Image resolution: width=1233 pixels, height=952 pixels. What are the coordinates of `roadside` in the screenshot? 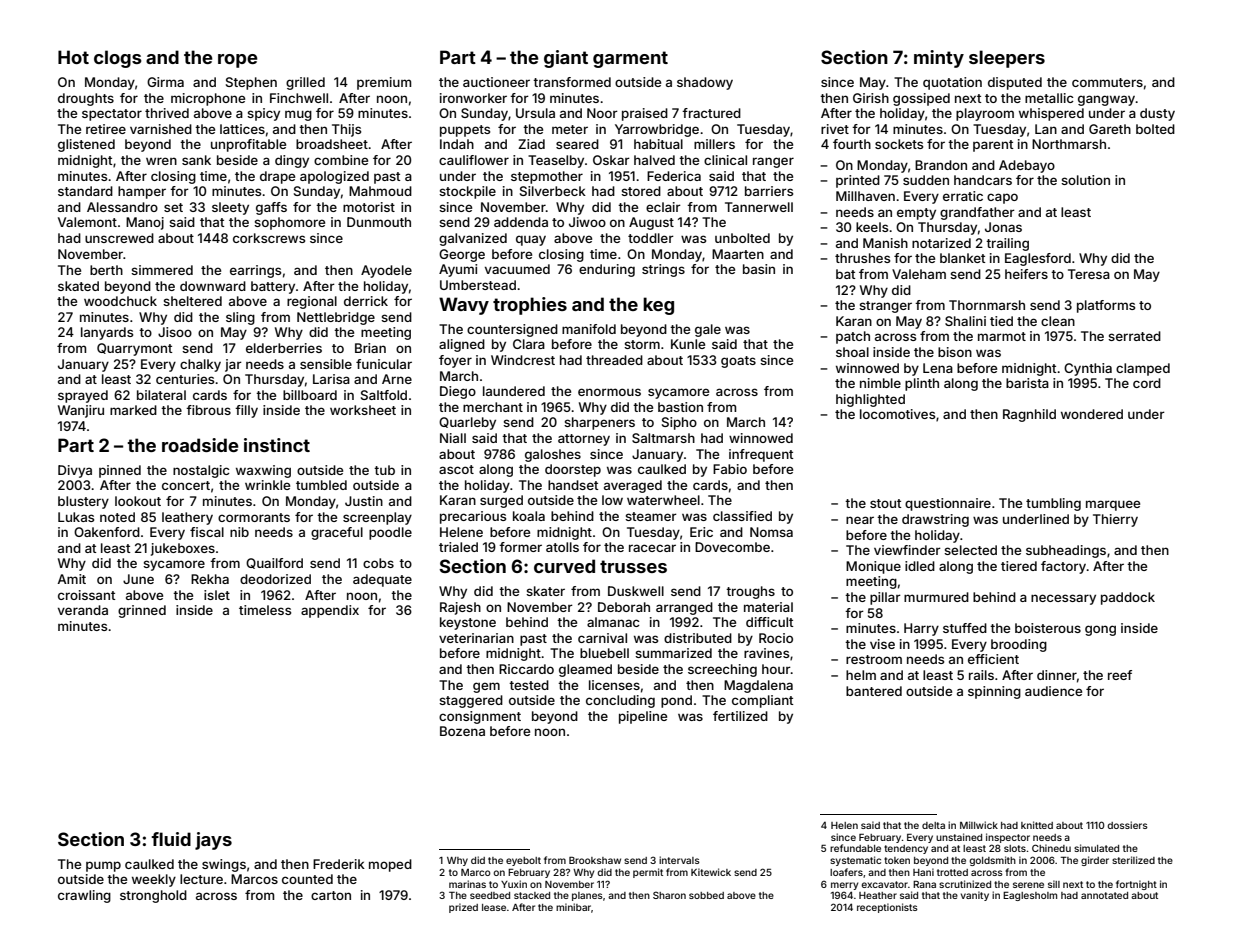 It's located at (200, 445).
